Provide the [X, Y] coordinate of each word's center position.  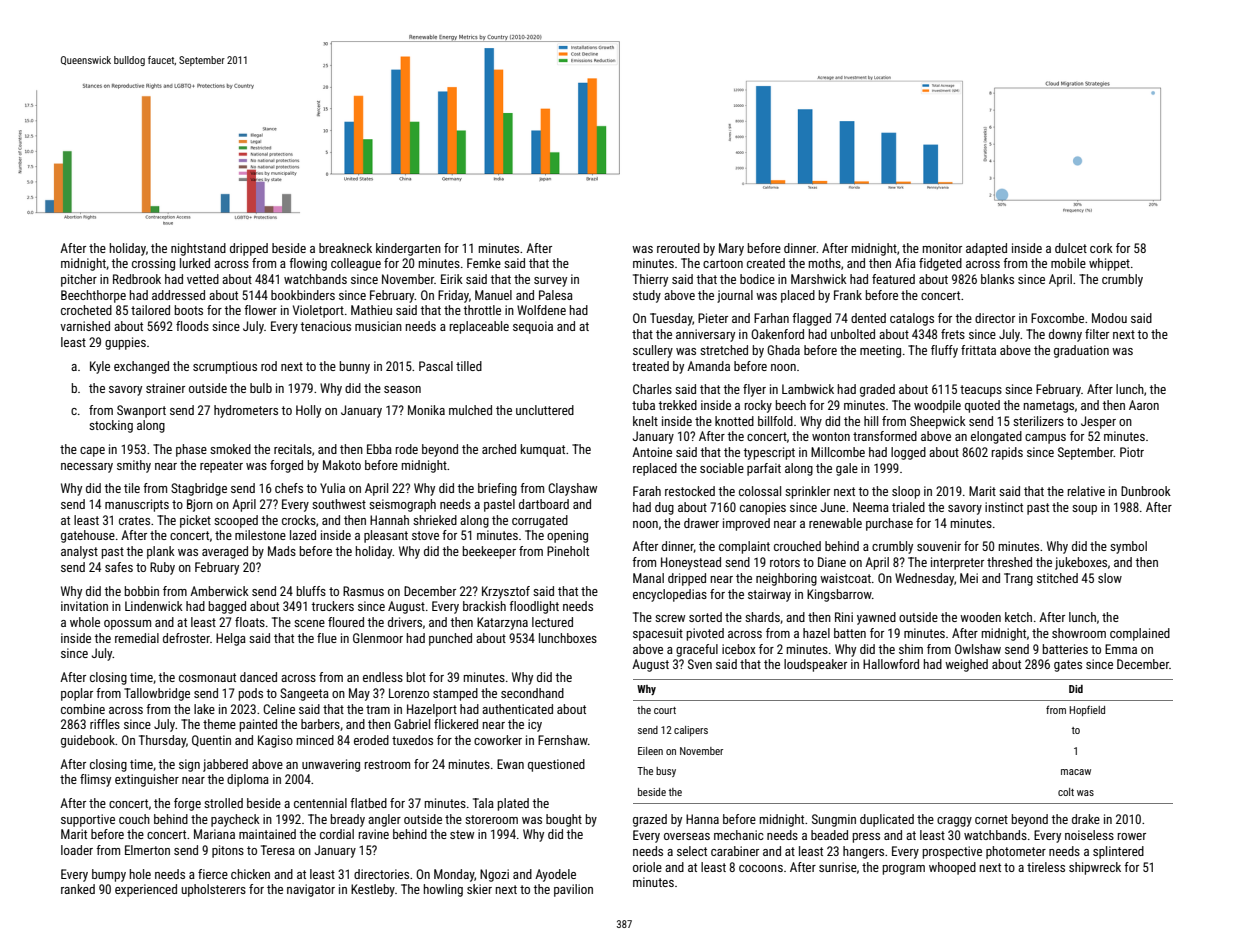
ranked [78, 889]
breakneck [345, 248]
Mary [731, 249]
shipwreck [1095, 868]
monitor [942, 248]
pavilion [573, 890]
